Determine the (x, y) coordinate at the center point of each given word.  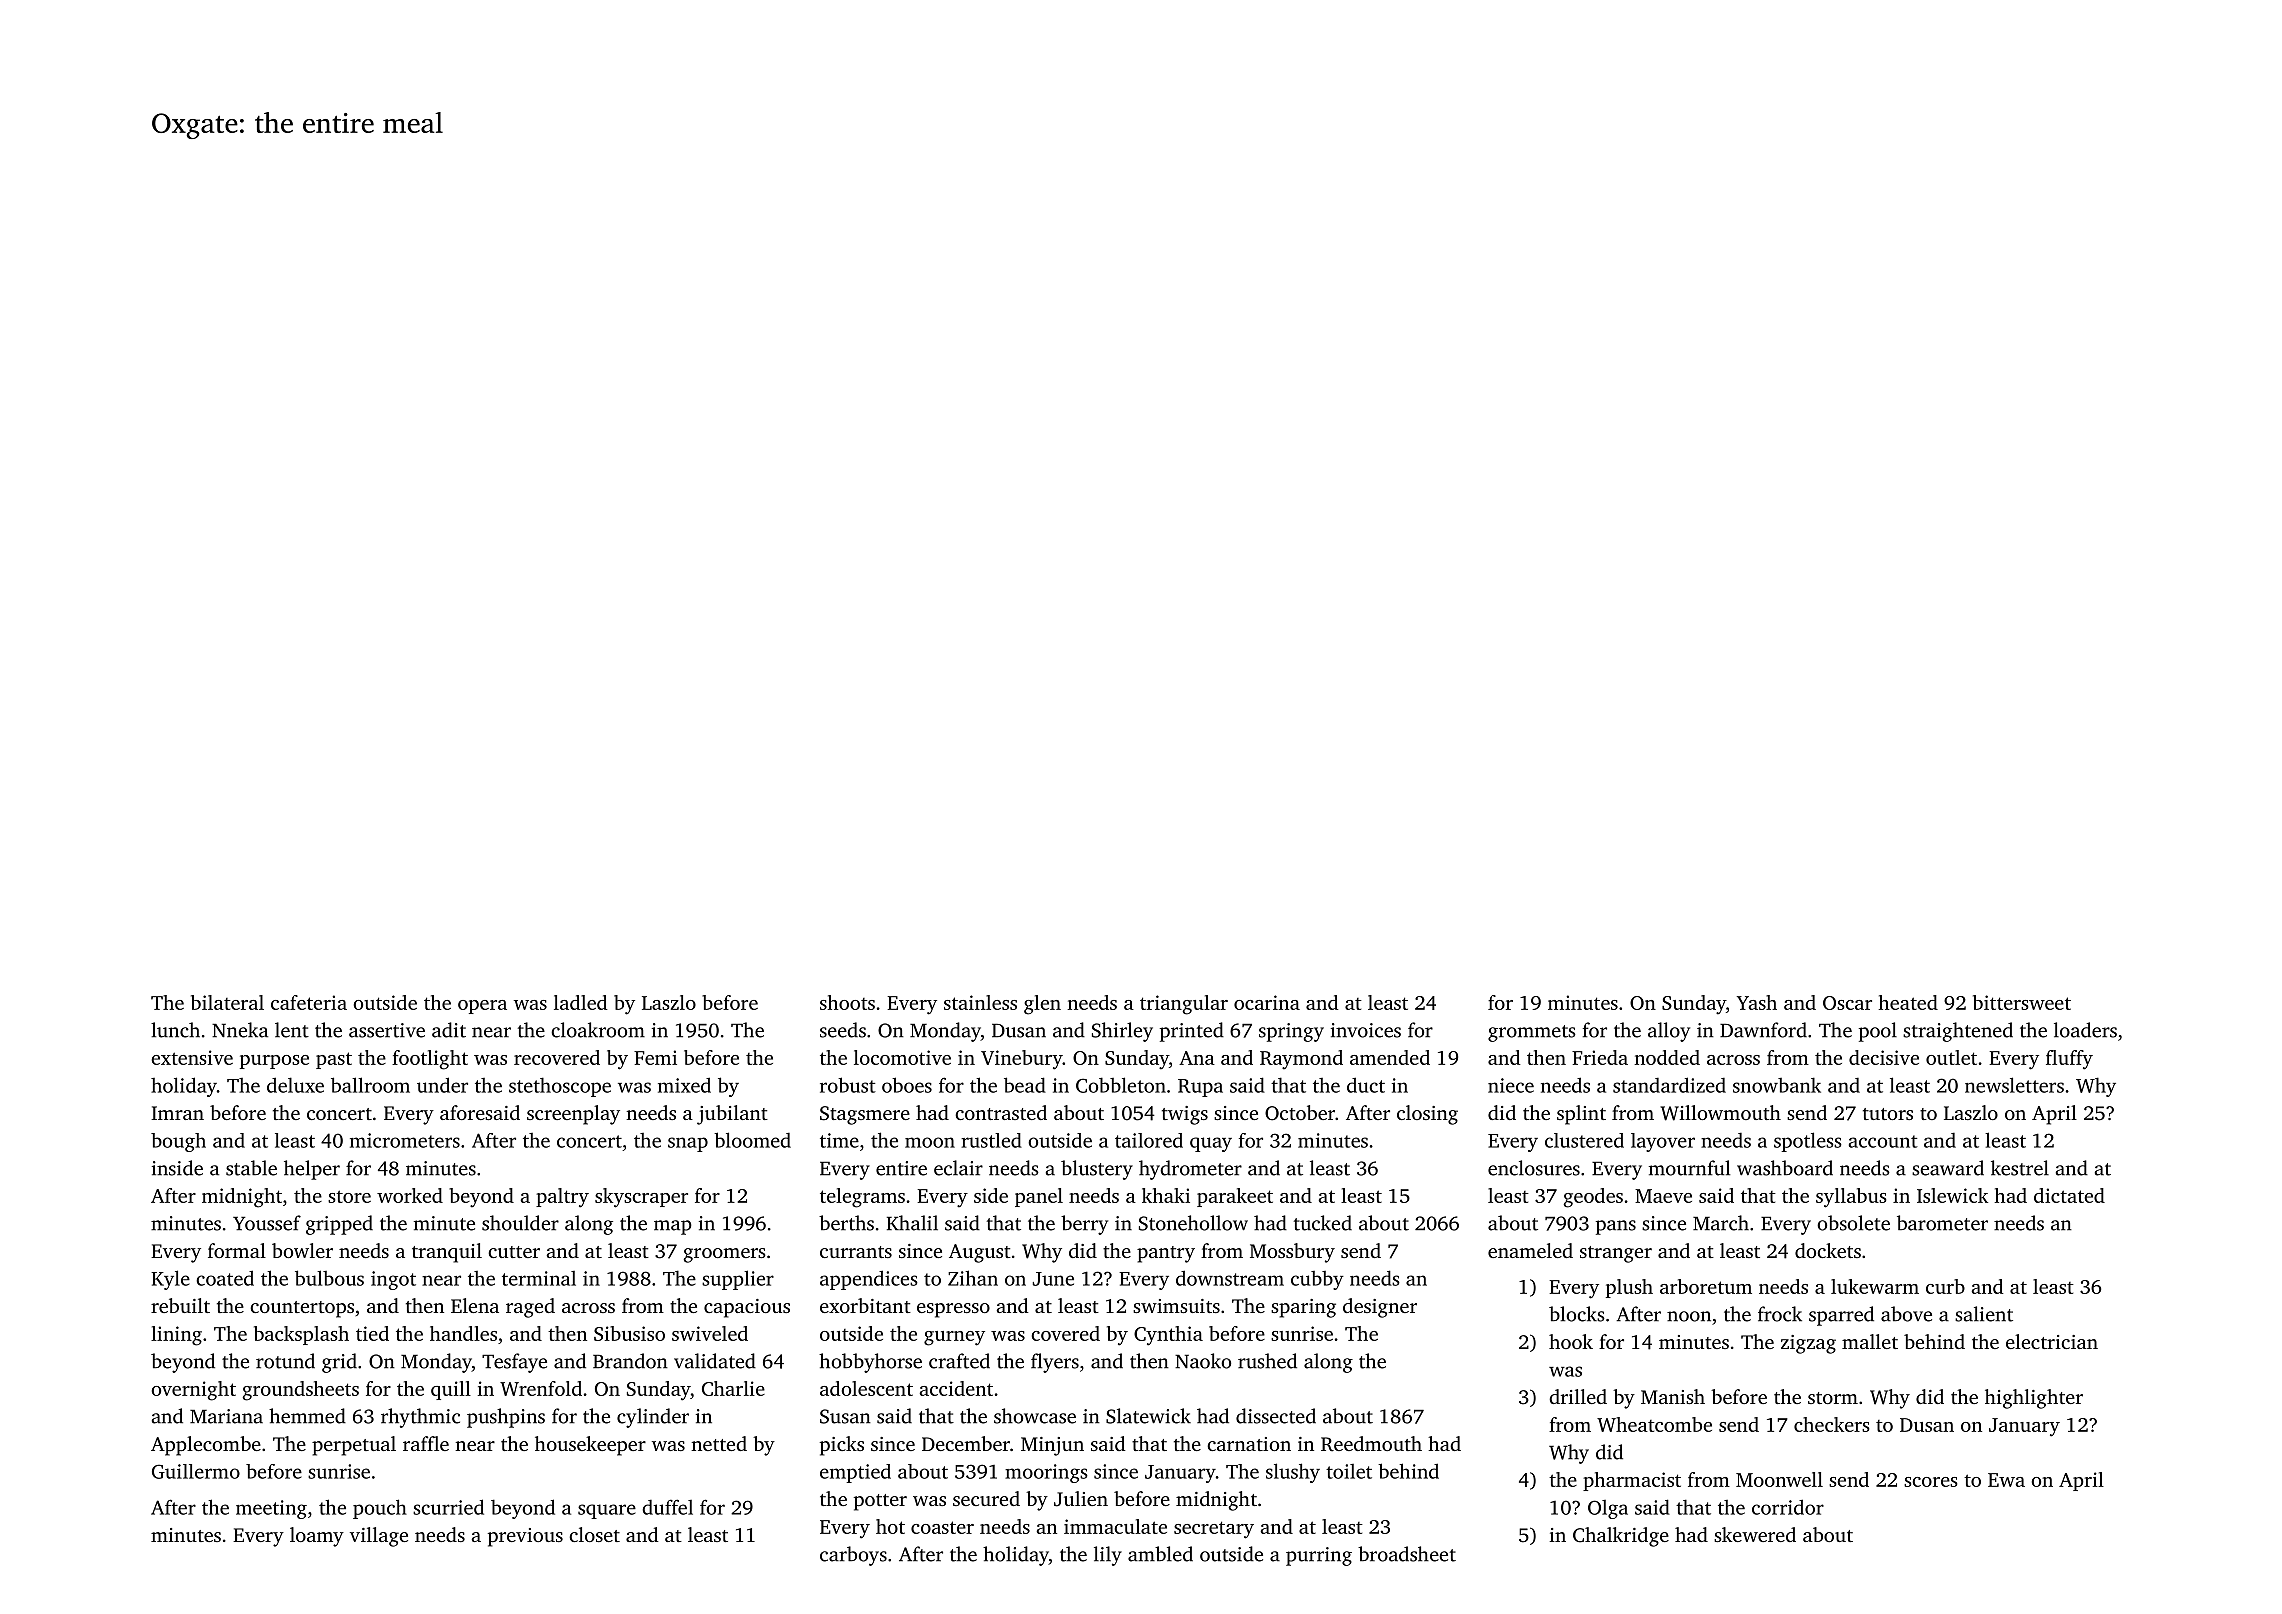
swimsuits (1176, 1306)
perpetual (354, 1446)
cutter (514, 1252)
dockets (1828, 1250)
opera (482, 1007)
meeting (271, 1509)
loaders (2085, 1030)
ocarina (1267, 1002)
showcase (1035, 1416)
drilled (1578, 1396)
